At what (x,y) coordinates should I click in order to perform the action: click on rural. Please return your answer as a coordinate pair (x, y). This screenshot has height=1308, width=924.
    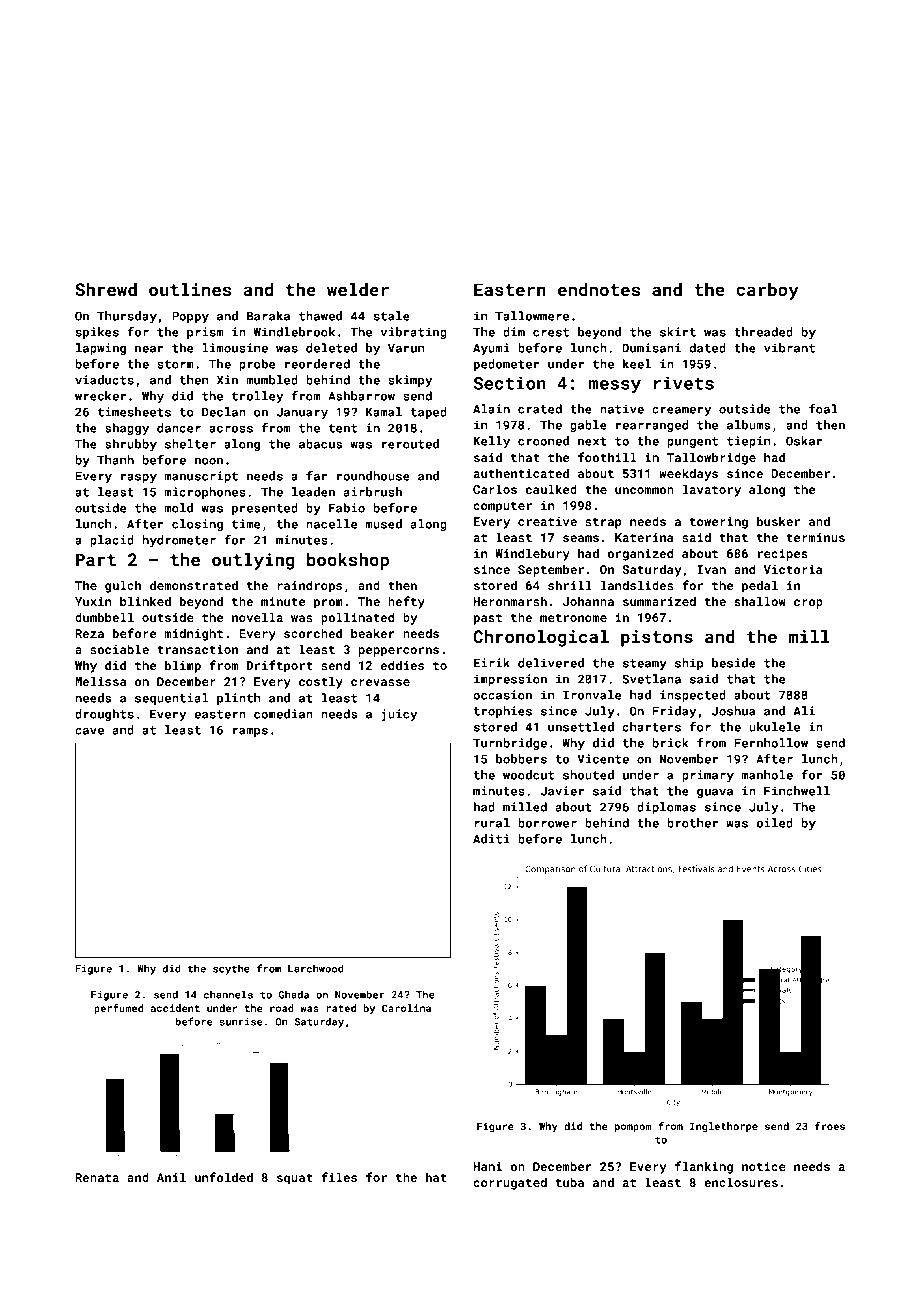
    Looking at the image, I should click on (492, 823).
